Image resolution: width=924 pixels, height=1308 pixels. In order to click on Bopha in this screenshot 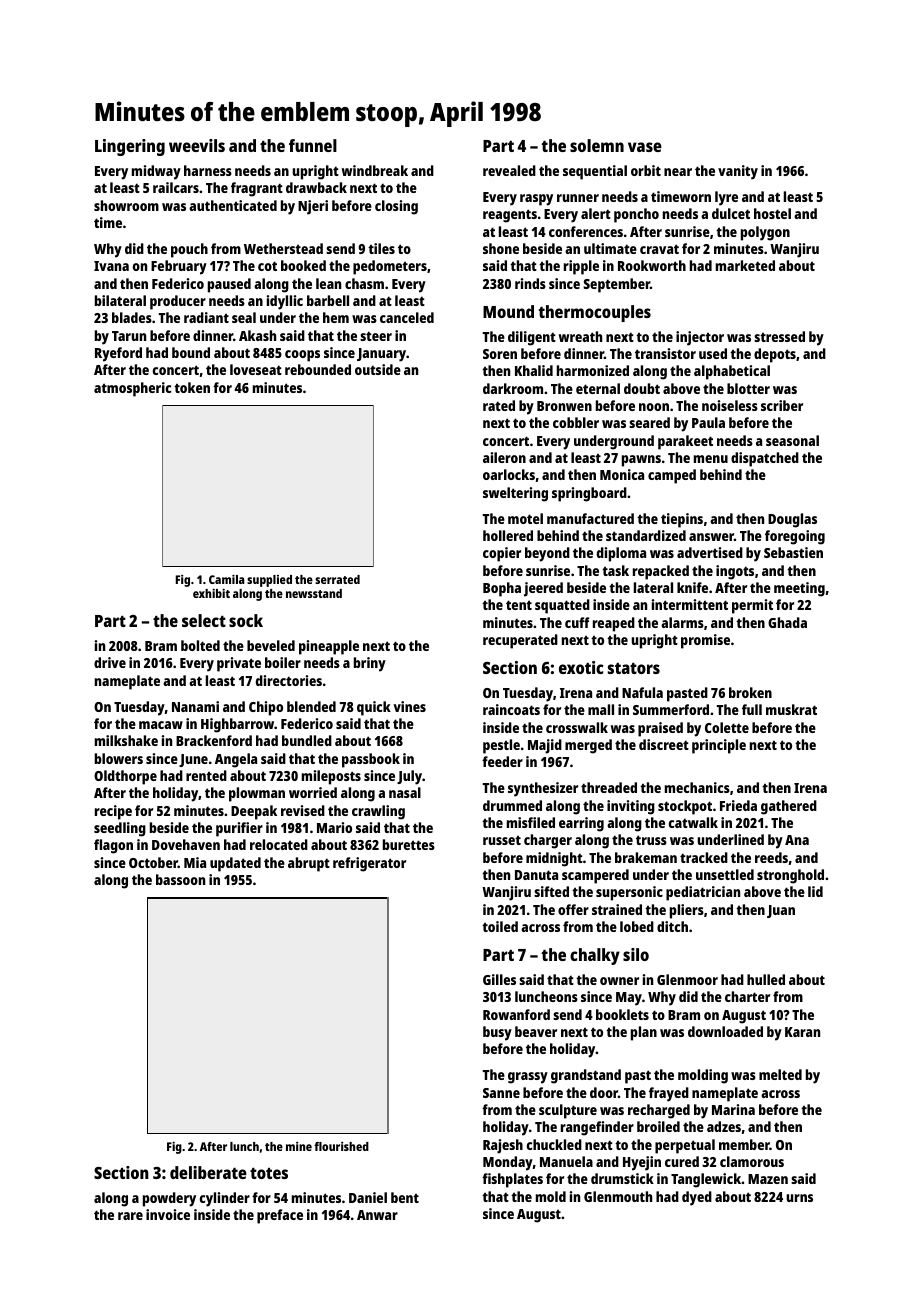, I will do `click(502, 589)`.
